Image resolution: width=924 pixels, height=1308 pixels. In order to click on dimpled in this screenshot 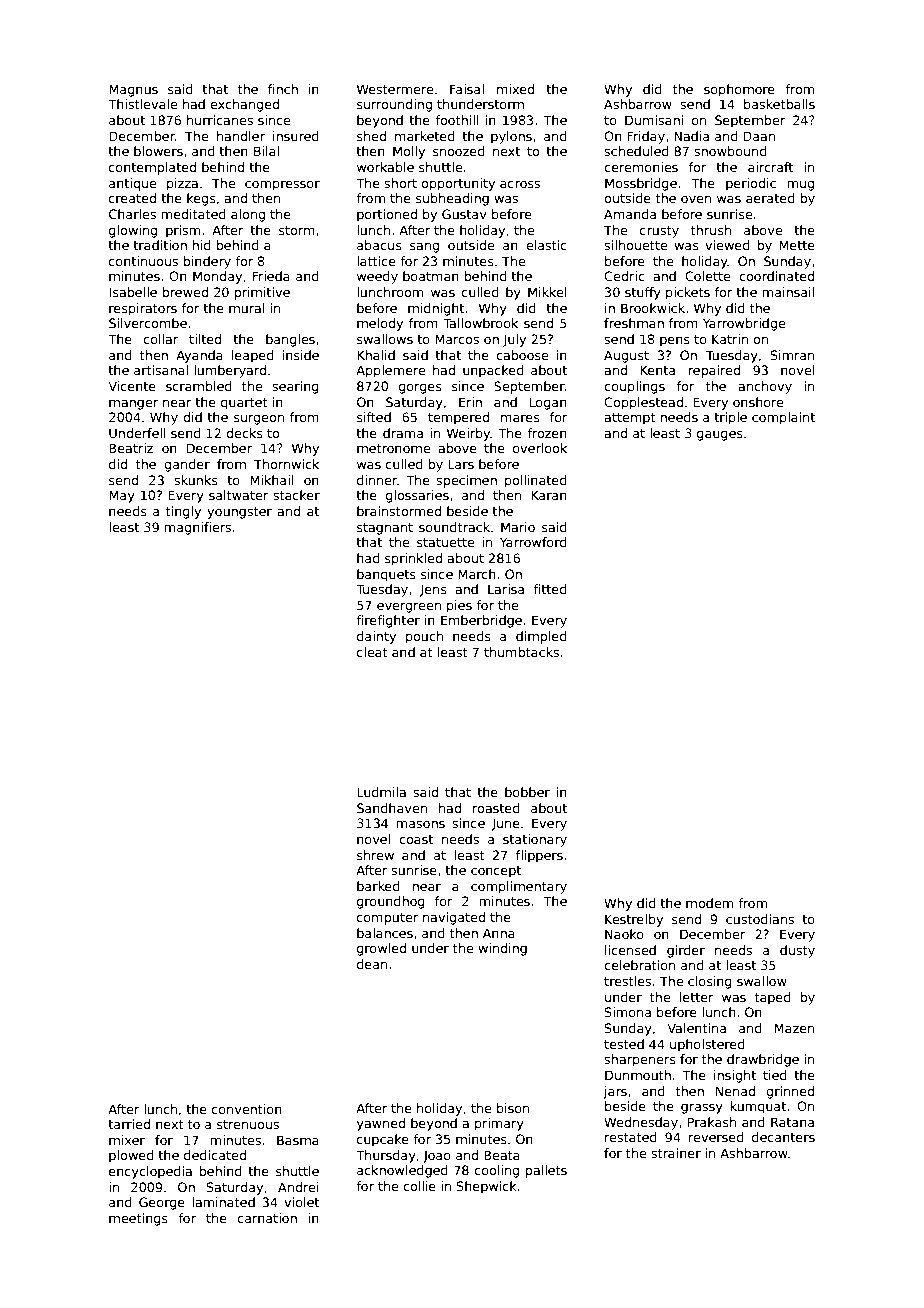, I will do `click(541, 637)`.
